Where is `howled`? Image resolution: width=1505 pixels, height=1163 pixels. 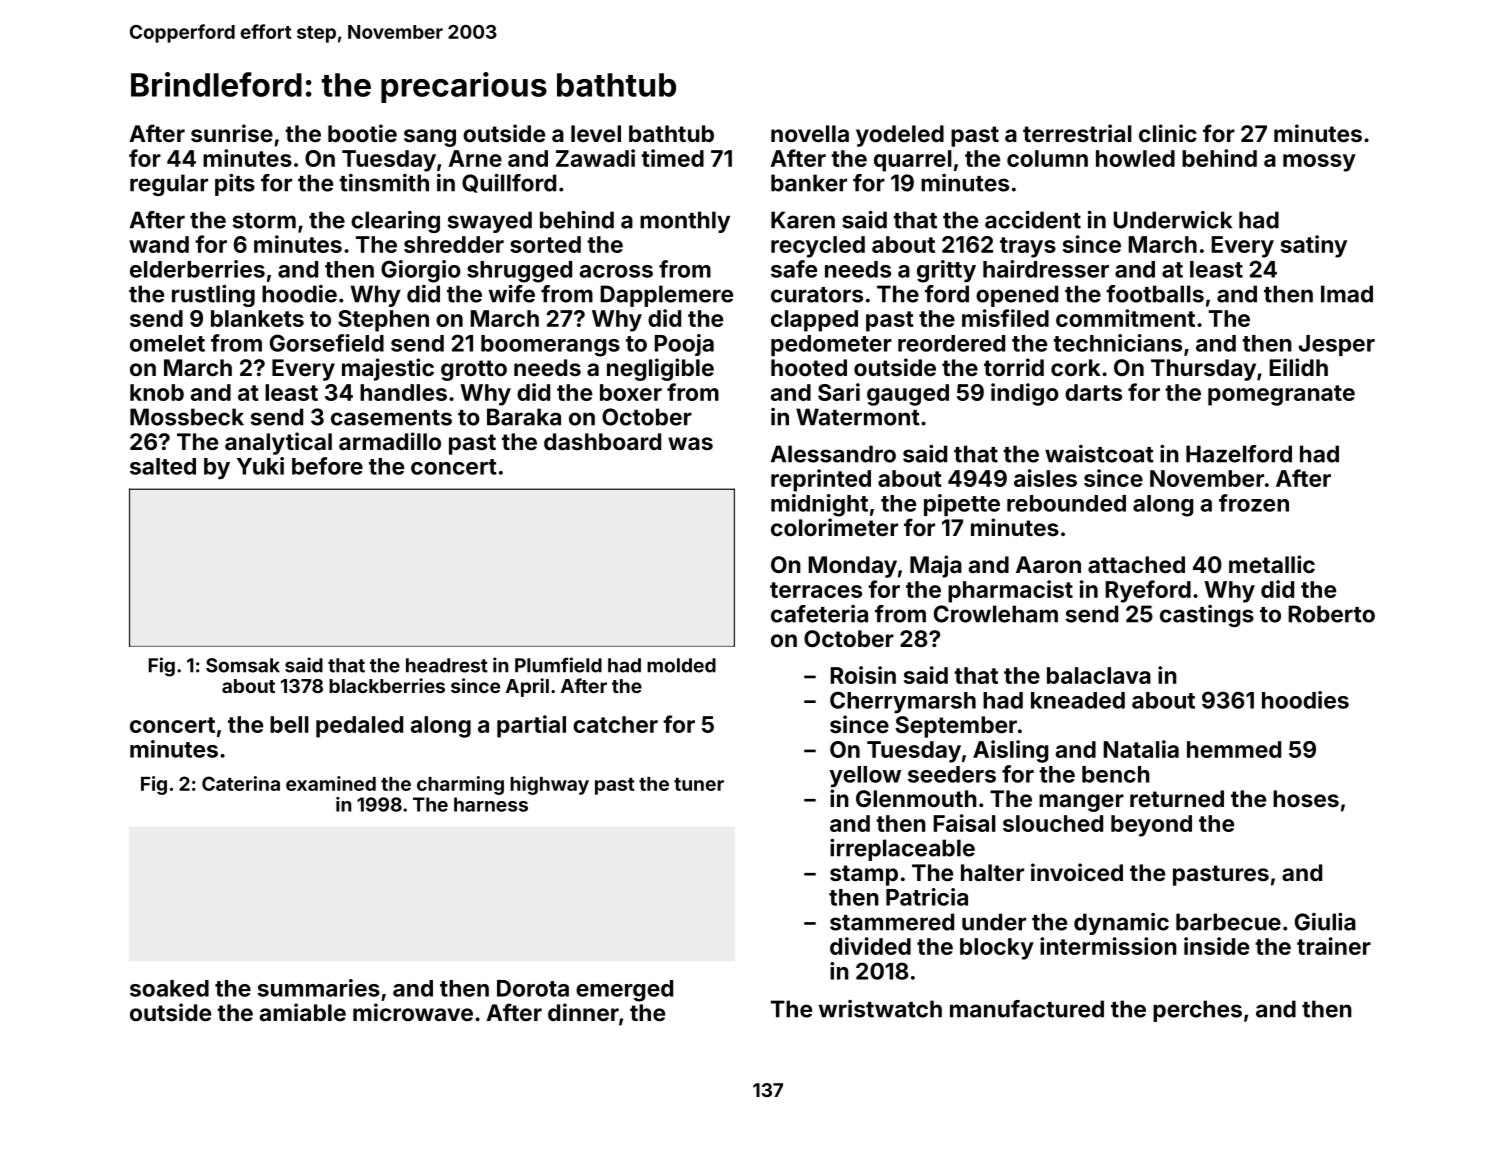
howled is located at coordinates (1135, 158).
